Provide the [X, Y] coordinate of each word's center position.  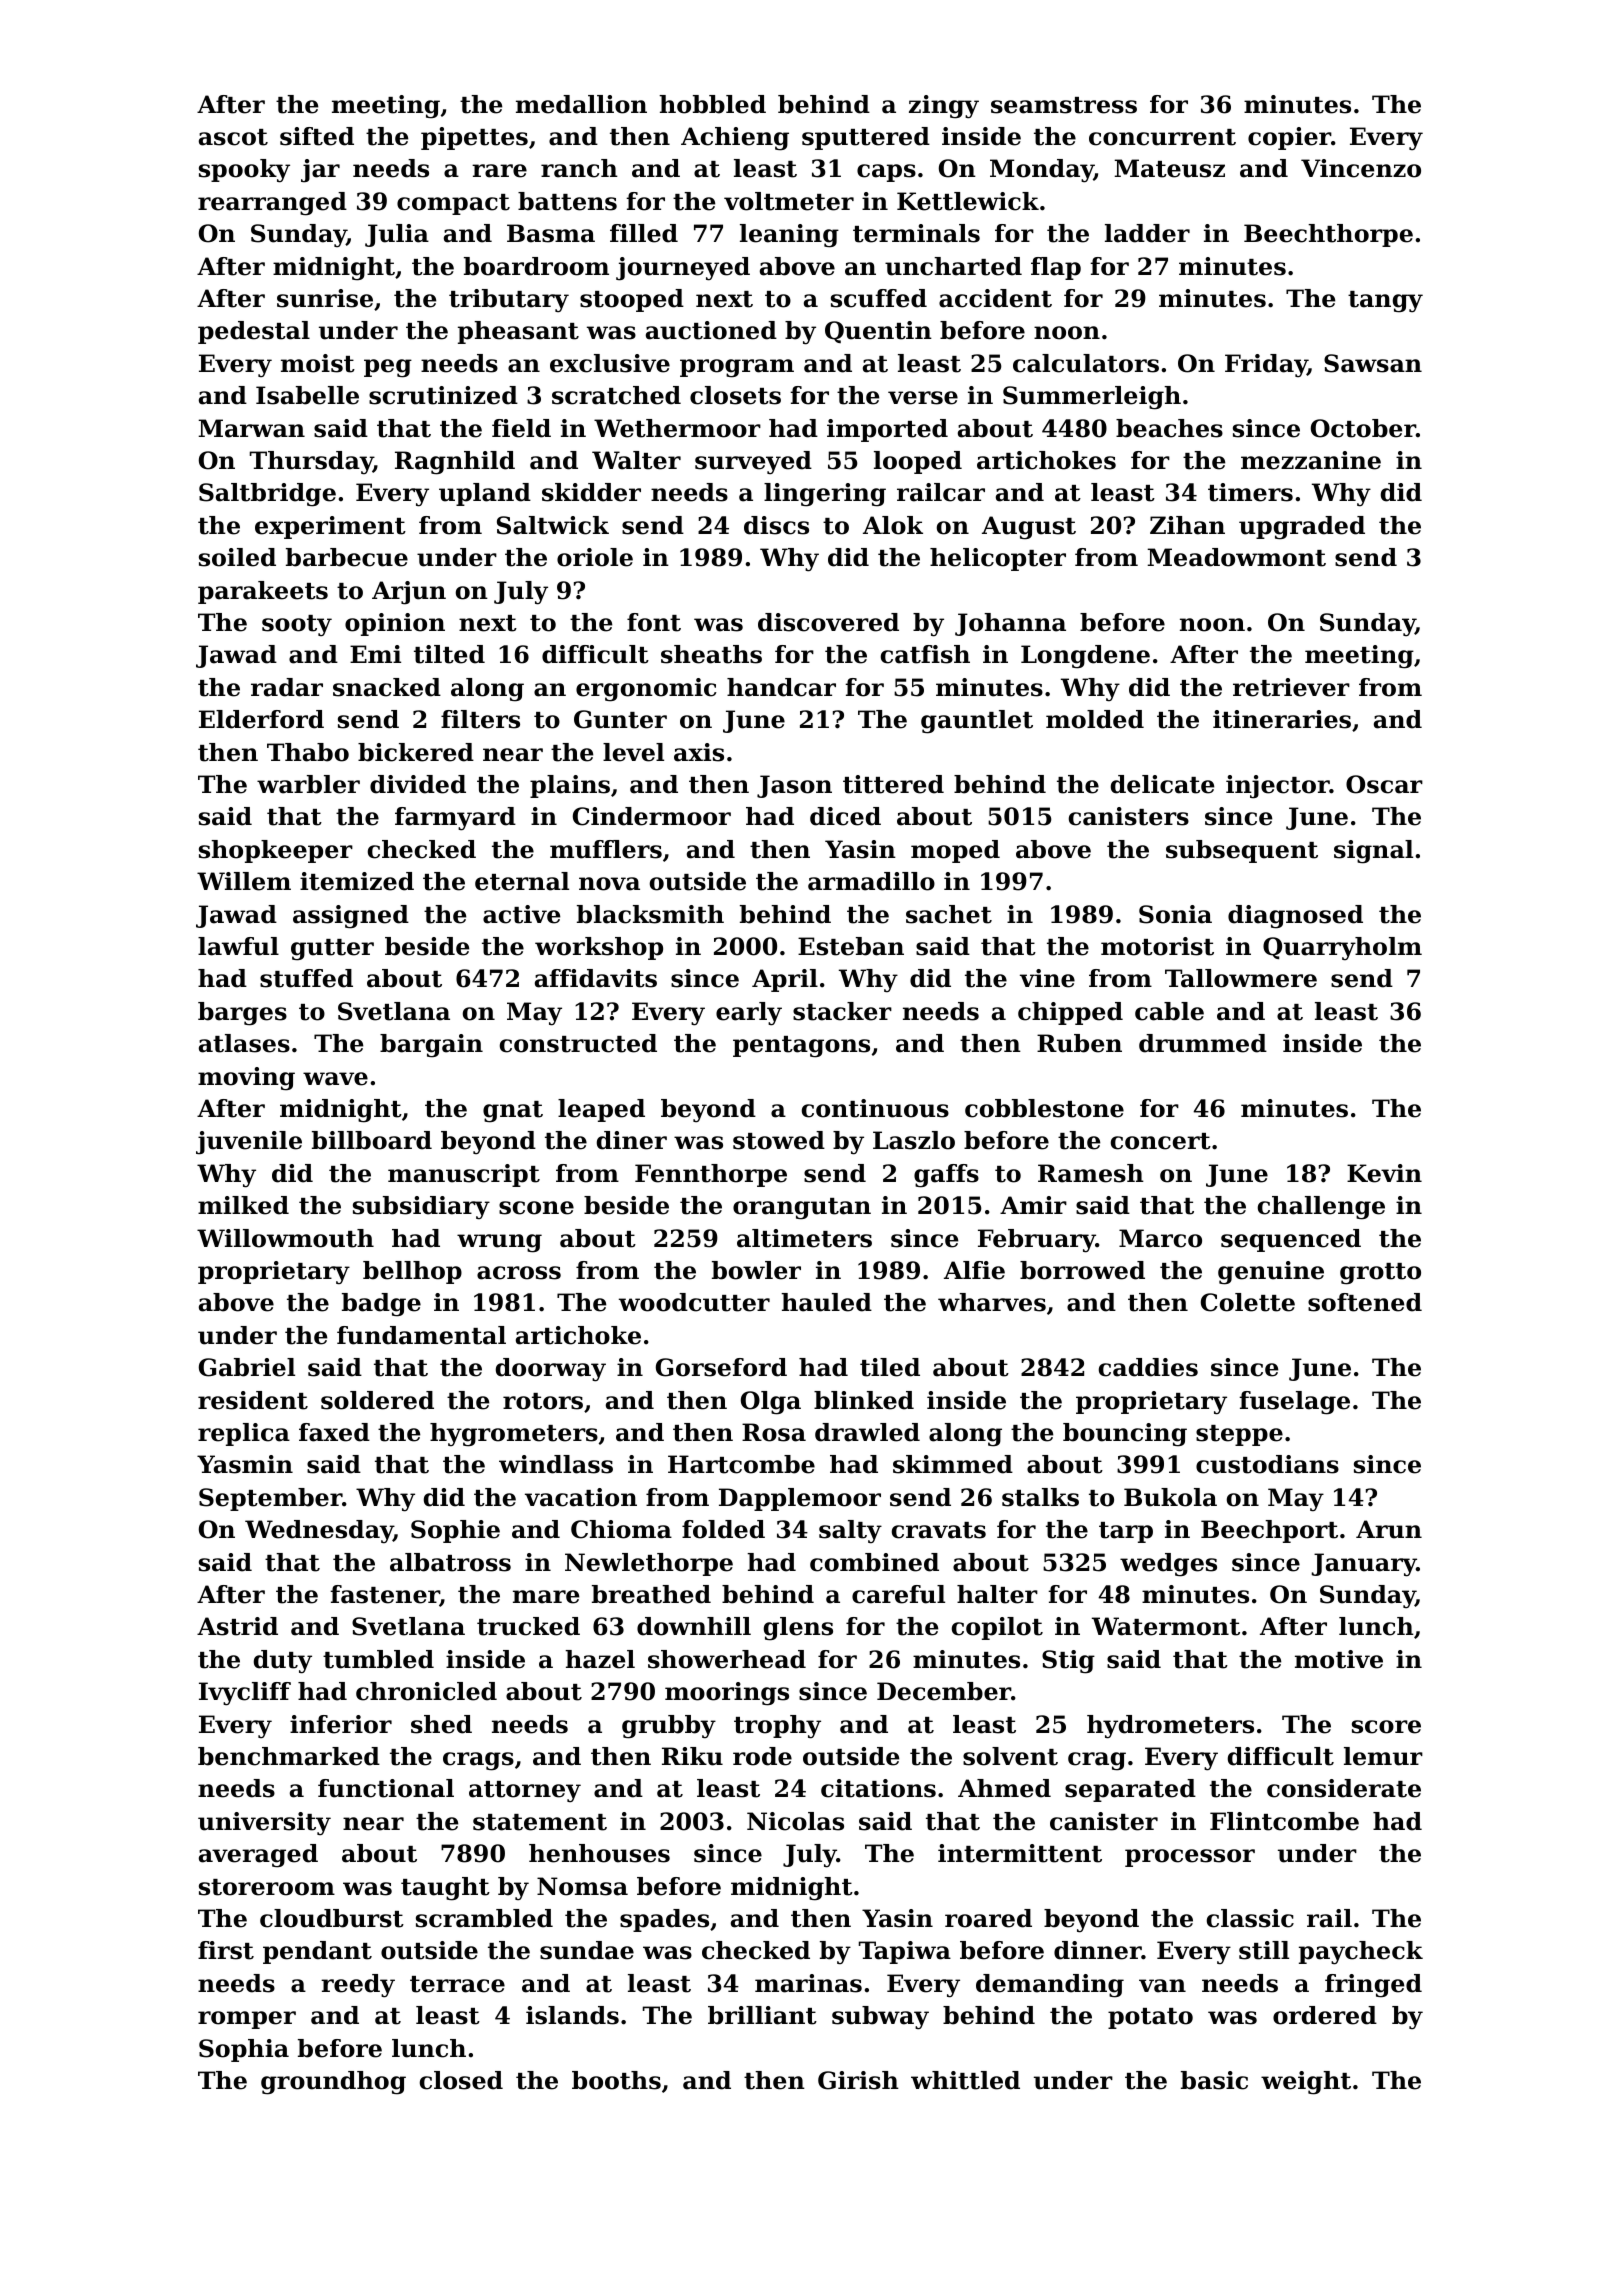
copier [1289, 138]
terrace [457, 1984]
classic [1250, 1918]
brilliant [762, 2015]
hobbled [712, 104]
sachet [949, 914]
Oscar [1384, 784]
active [521, 914]
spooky [244, 171]
